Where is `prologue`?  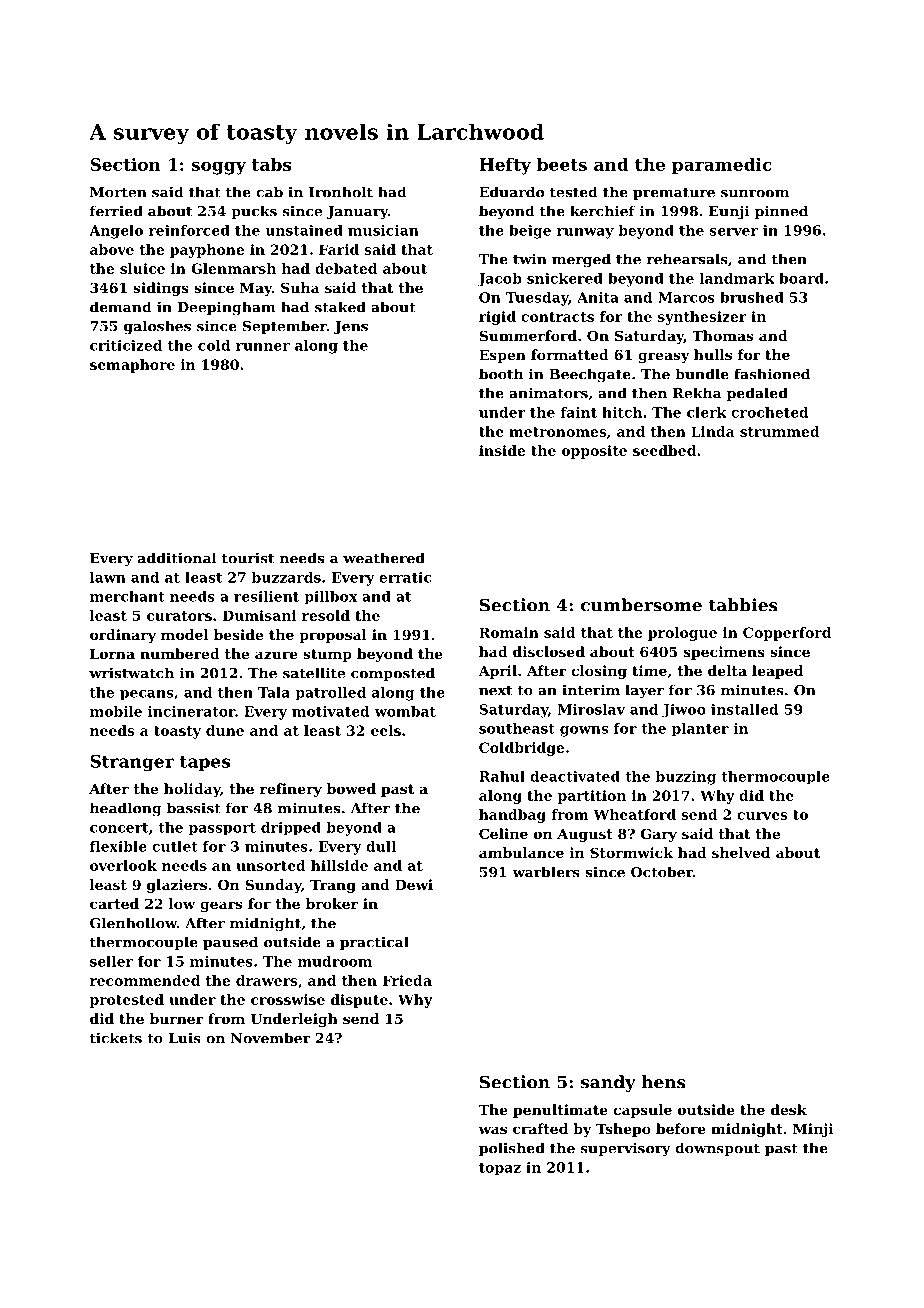
prologue is located at coordinates (682, 634).
